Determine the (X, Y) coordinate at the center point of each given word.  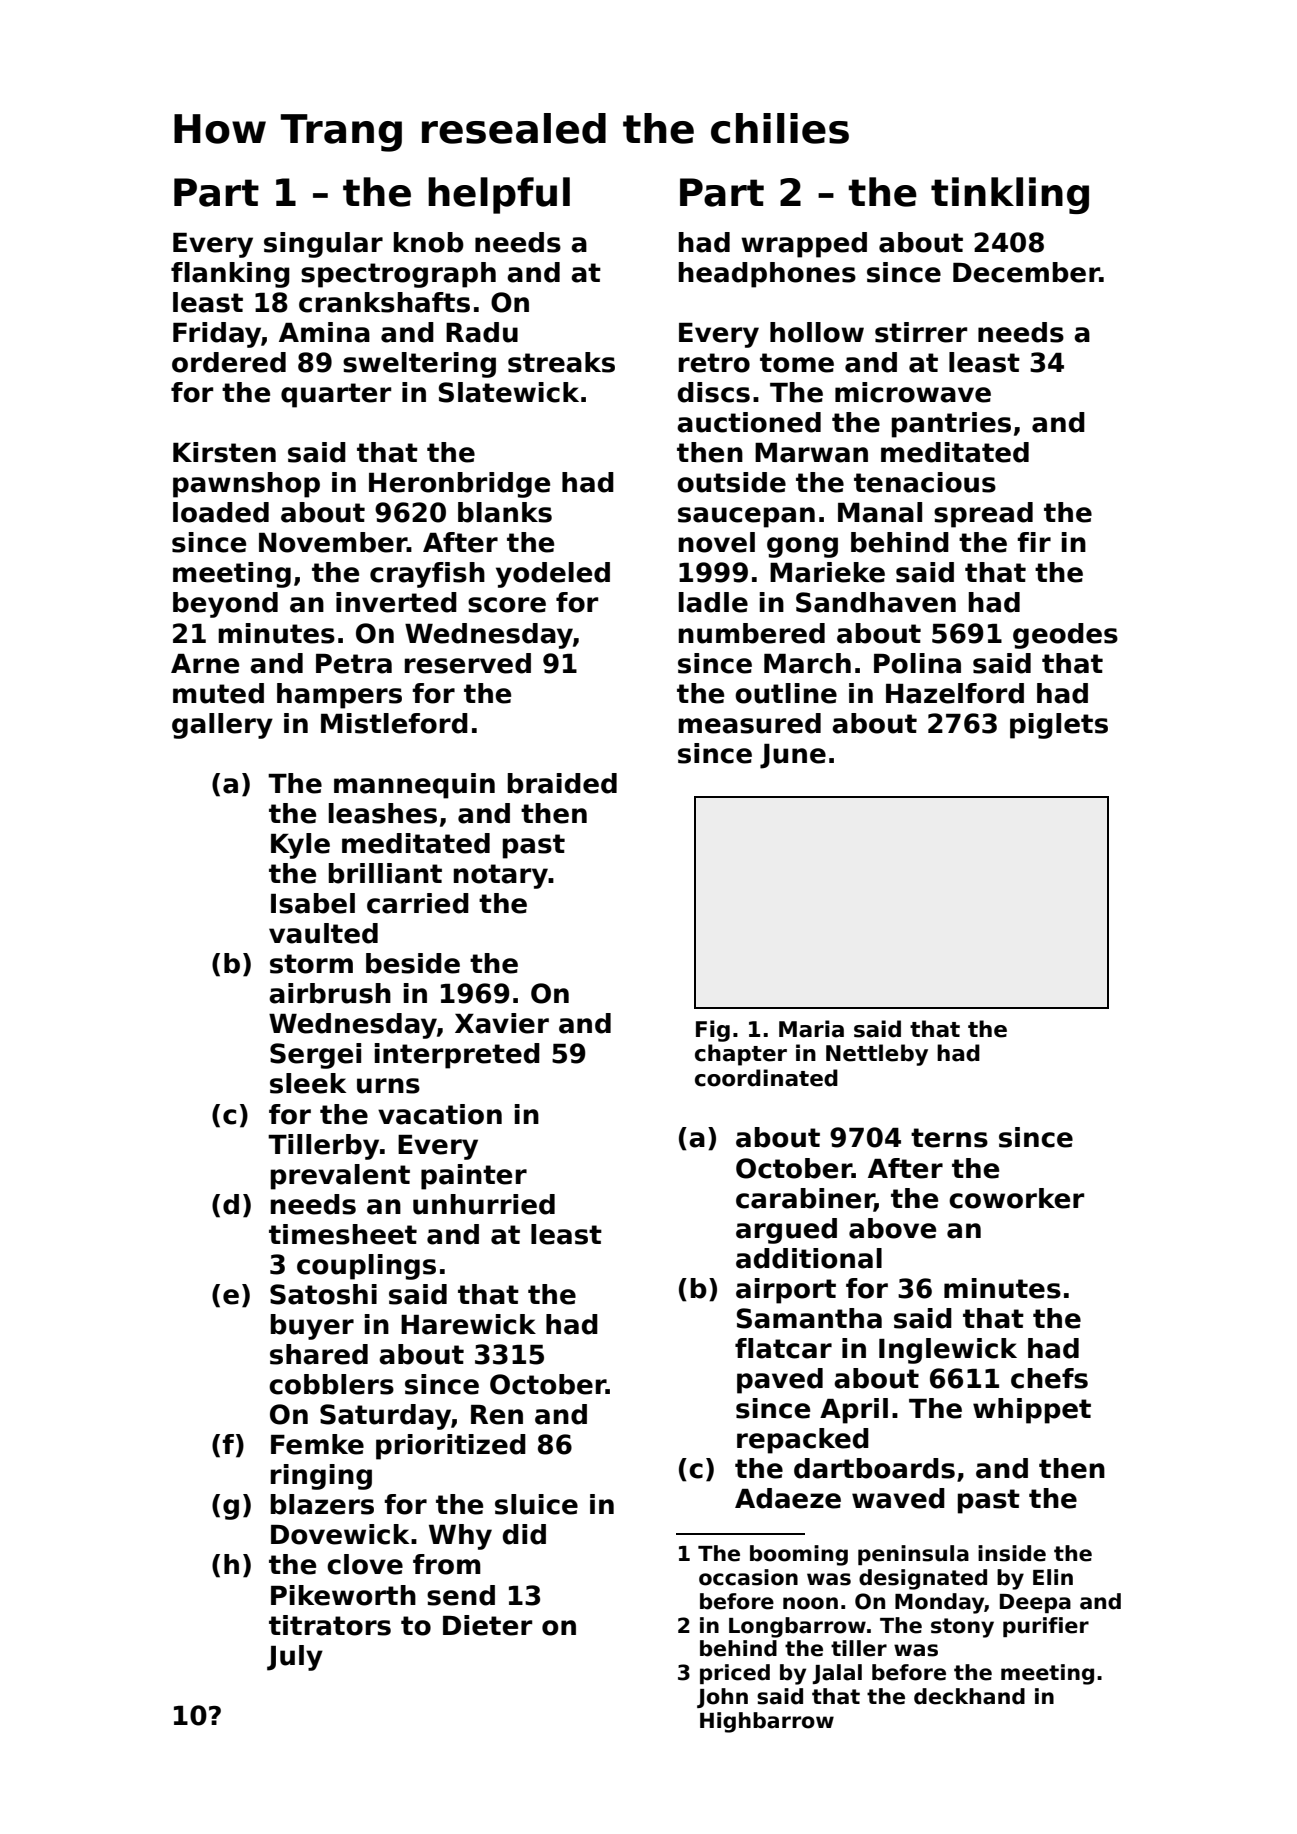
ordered (229, 362)
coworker (1016, 1198)
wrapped (804, 245)
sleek (308, 1083)
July (295, 1658)
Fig (713, 1031)
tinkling (1010, 195)
